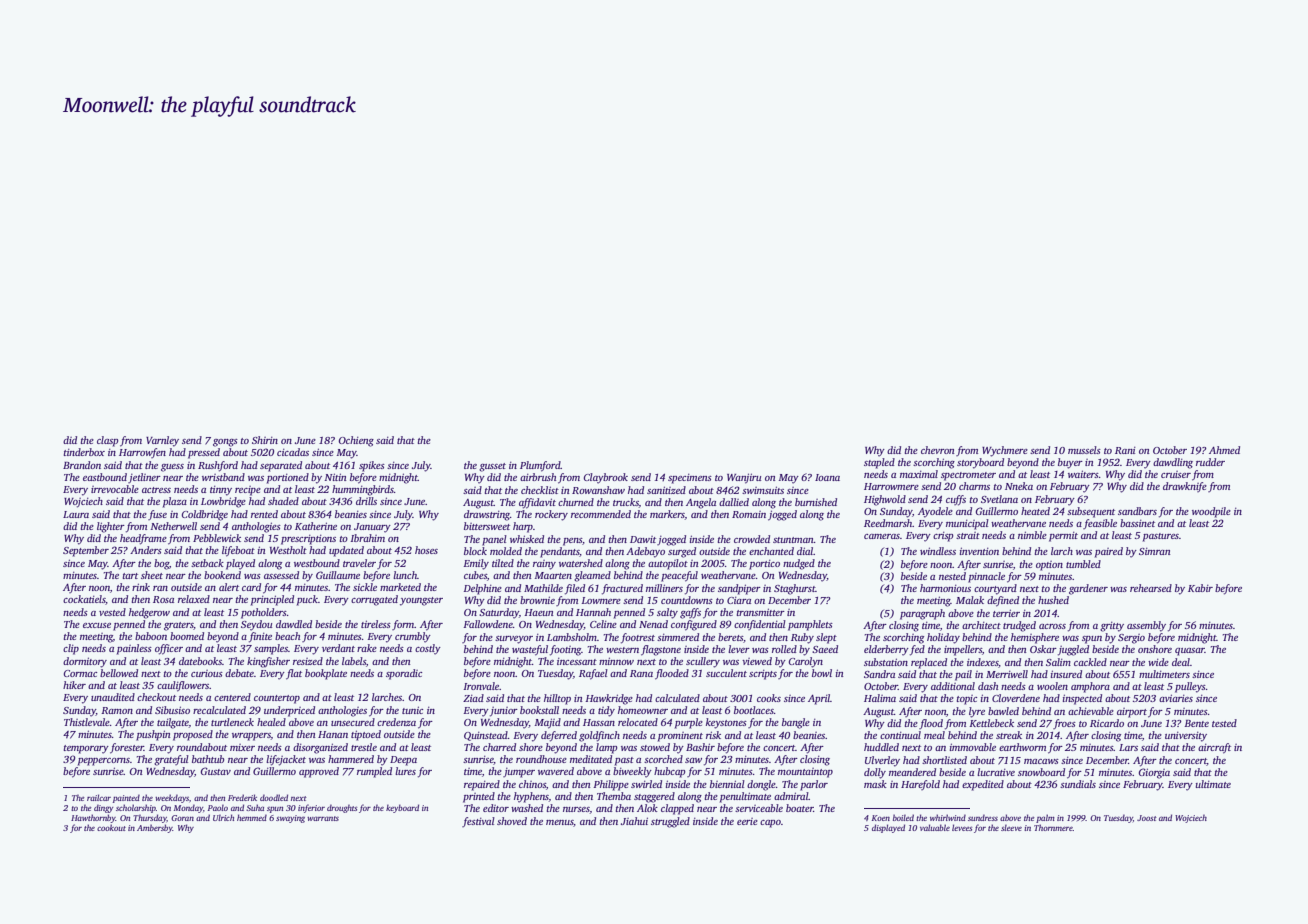  I want to click on Shirin, so click(265, 440).
